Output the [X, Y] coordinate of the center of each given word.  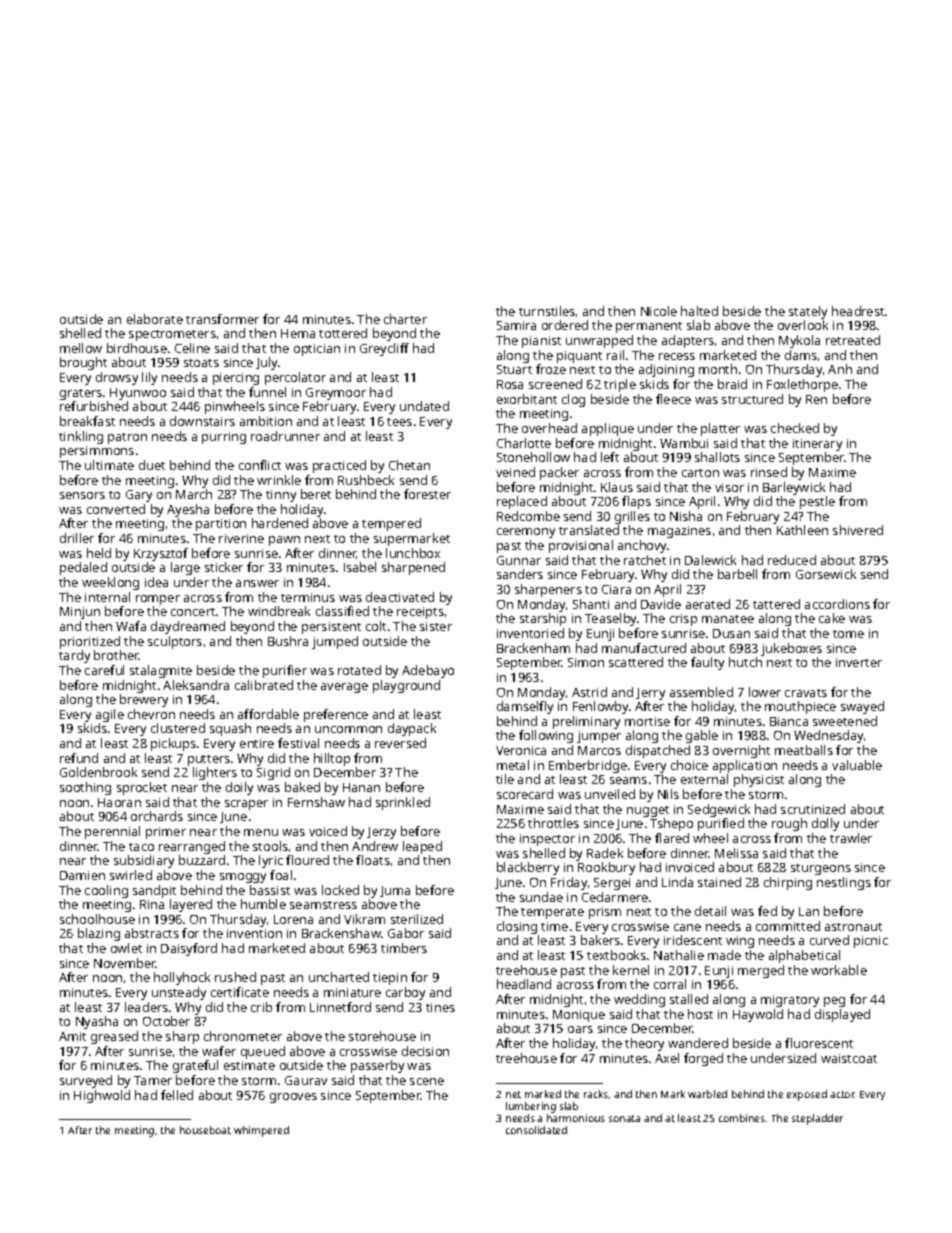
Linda [677, 882]
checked [795, 428]
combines [742, 1118]
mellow [81, 348]
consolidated [536, 1130]
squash [230, 729]
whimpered [261, 1131]
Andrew [375, 846]
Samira [516, 325]
